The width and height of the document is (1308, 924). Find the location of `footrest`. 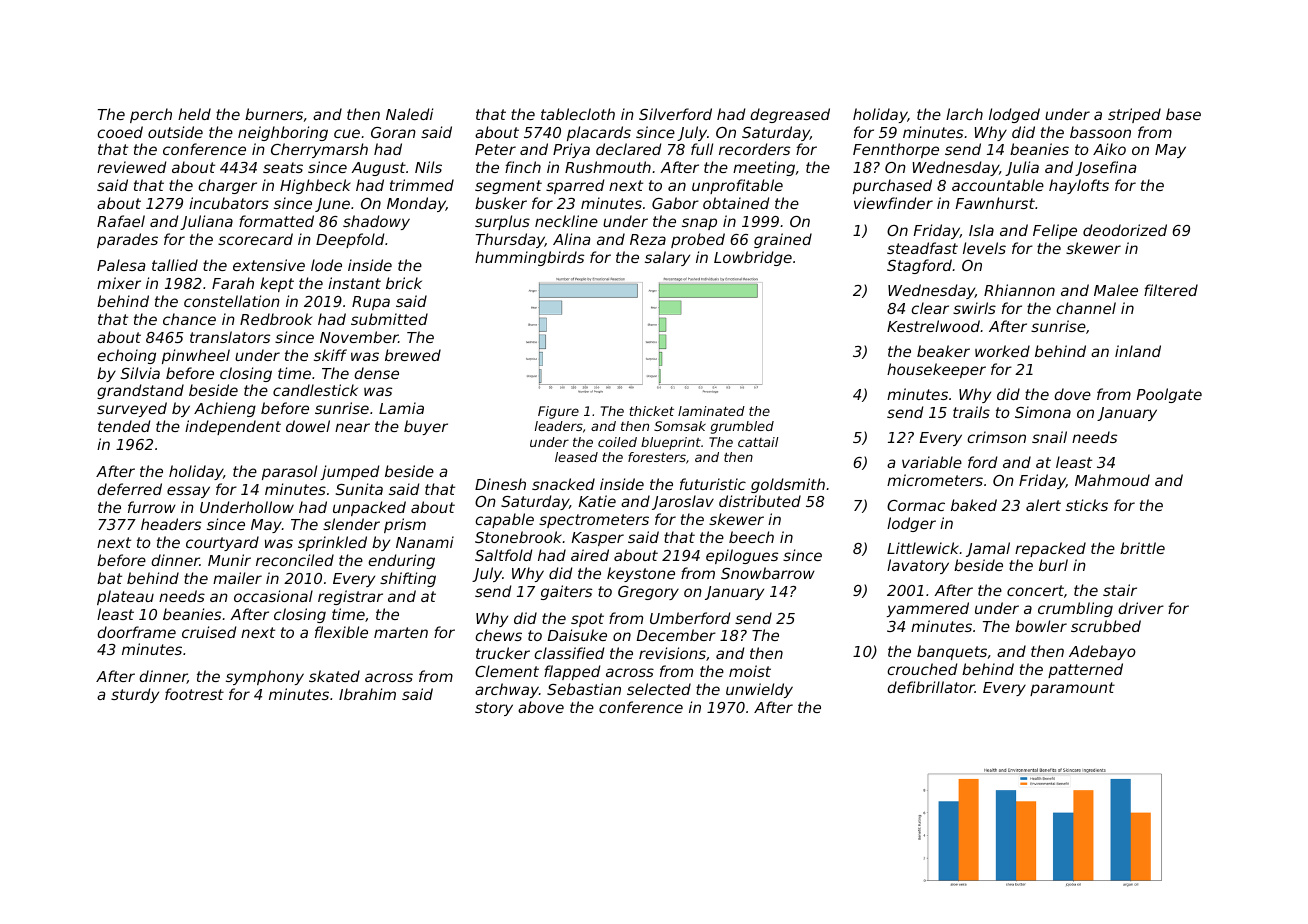

footrest is located at coordinates (194, 694).
